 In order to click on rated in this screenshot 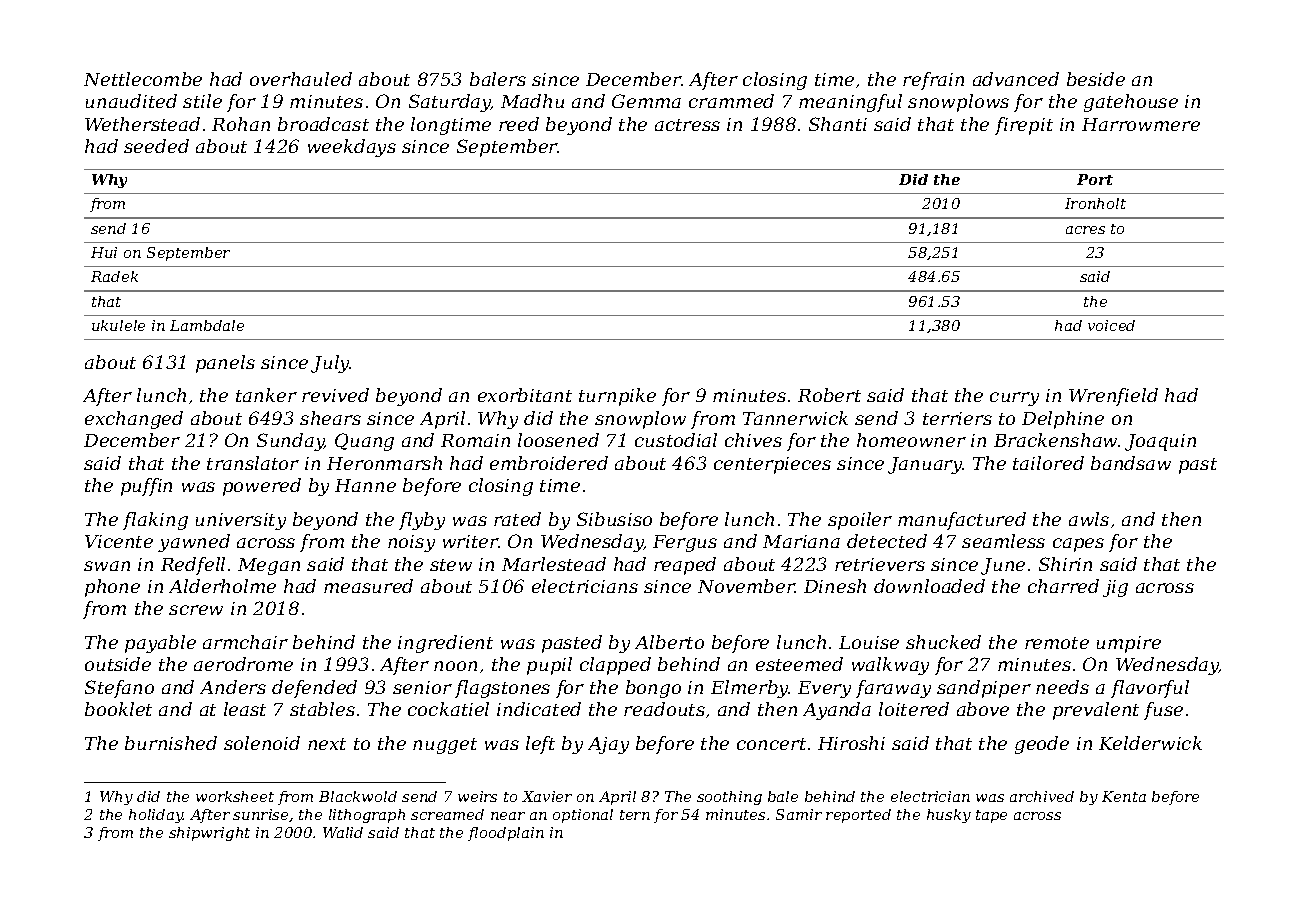, I will do `click(517, 519)`.
